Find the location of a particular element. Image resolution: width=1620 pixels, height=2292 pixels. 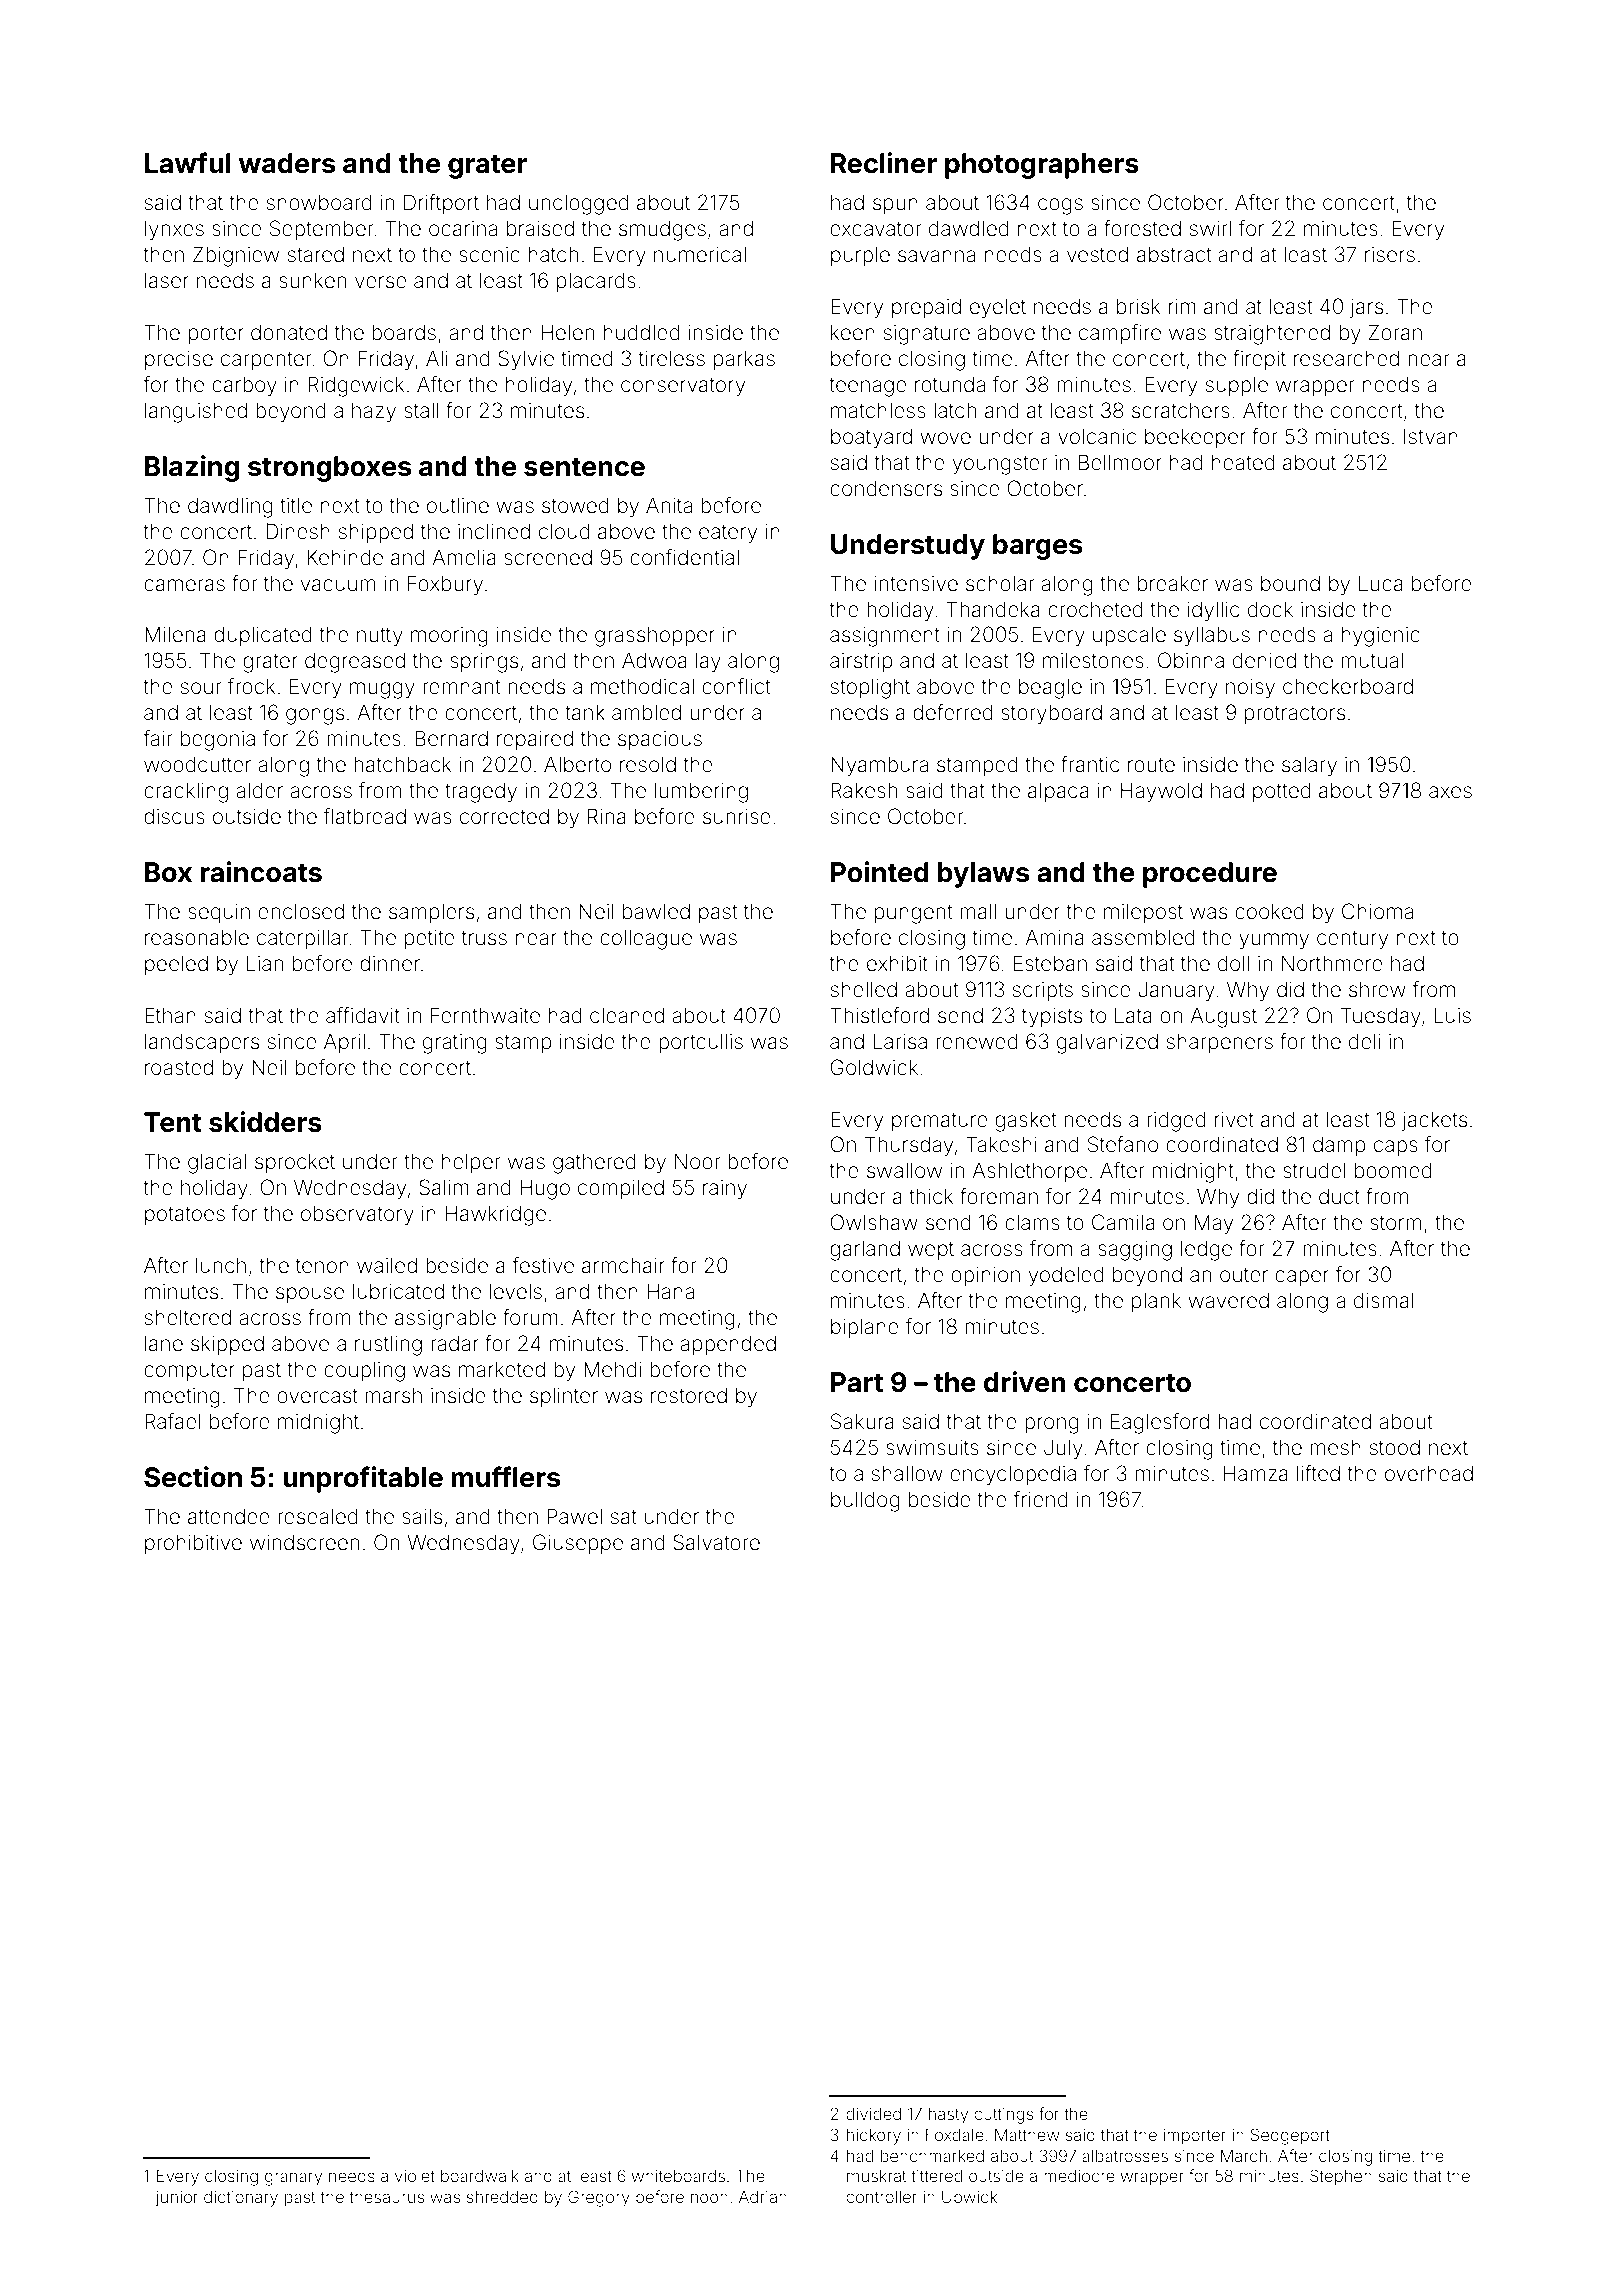

Hamza is located at coordinates (1256, 1473).
